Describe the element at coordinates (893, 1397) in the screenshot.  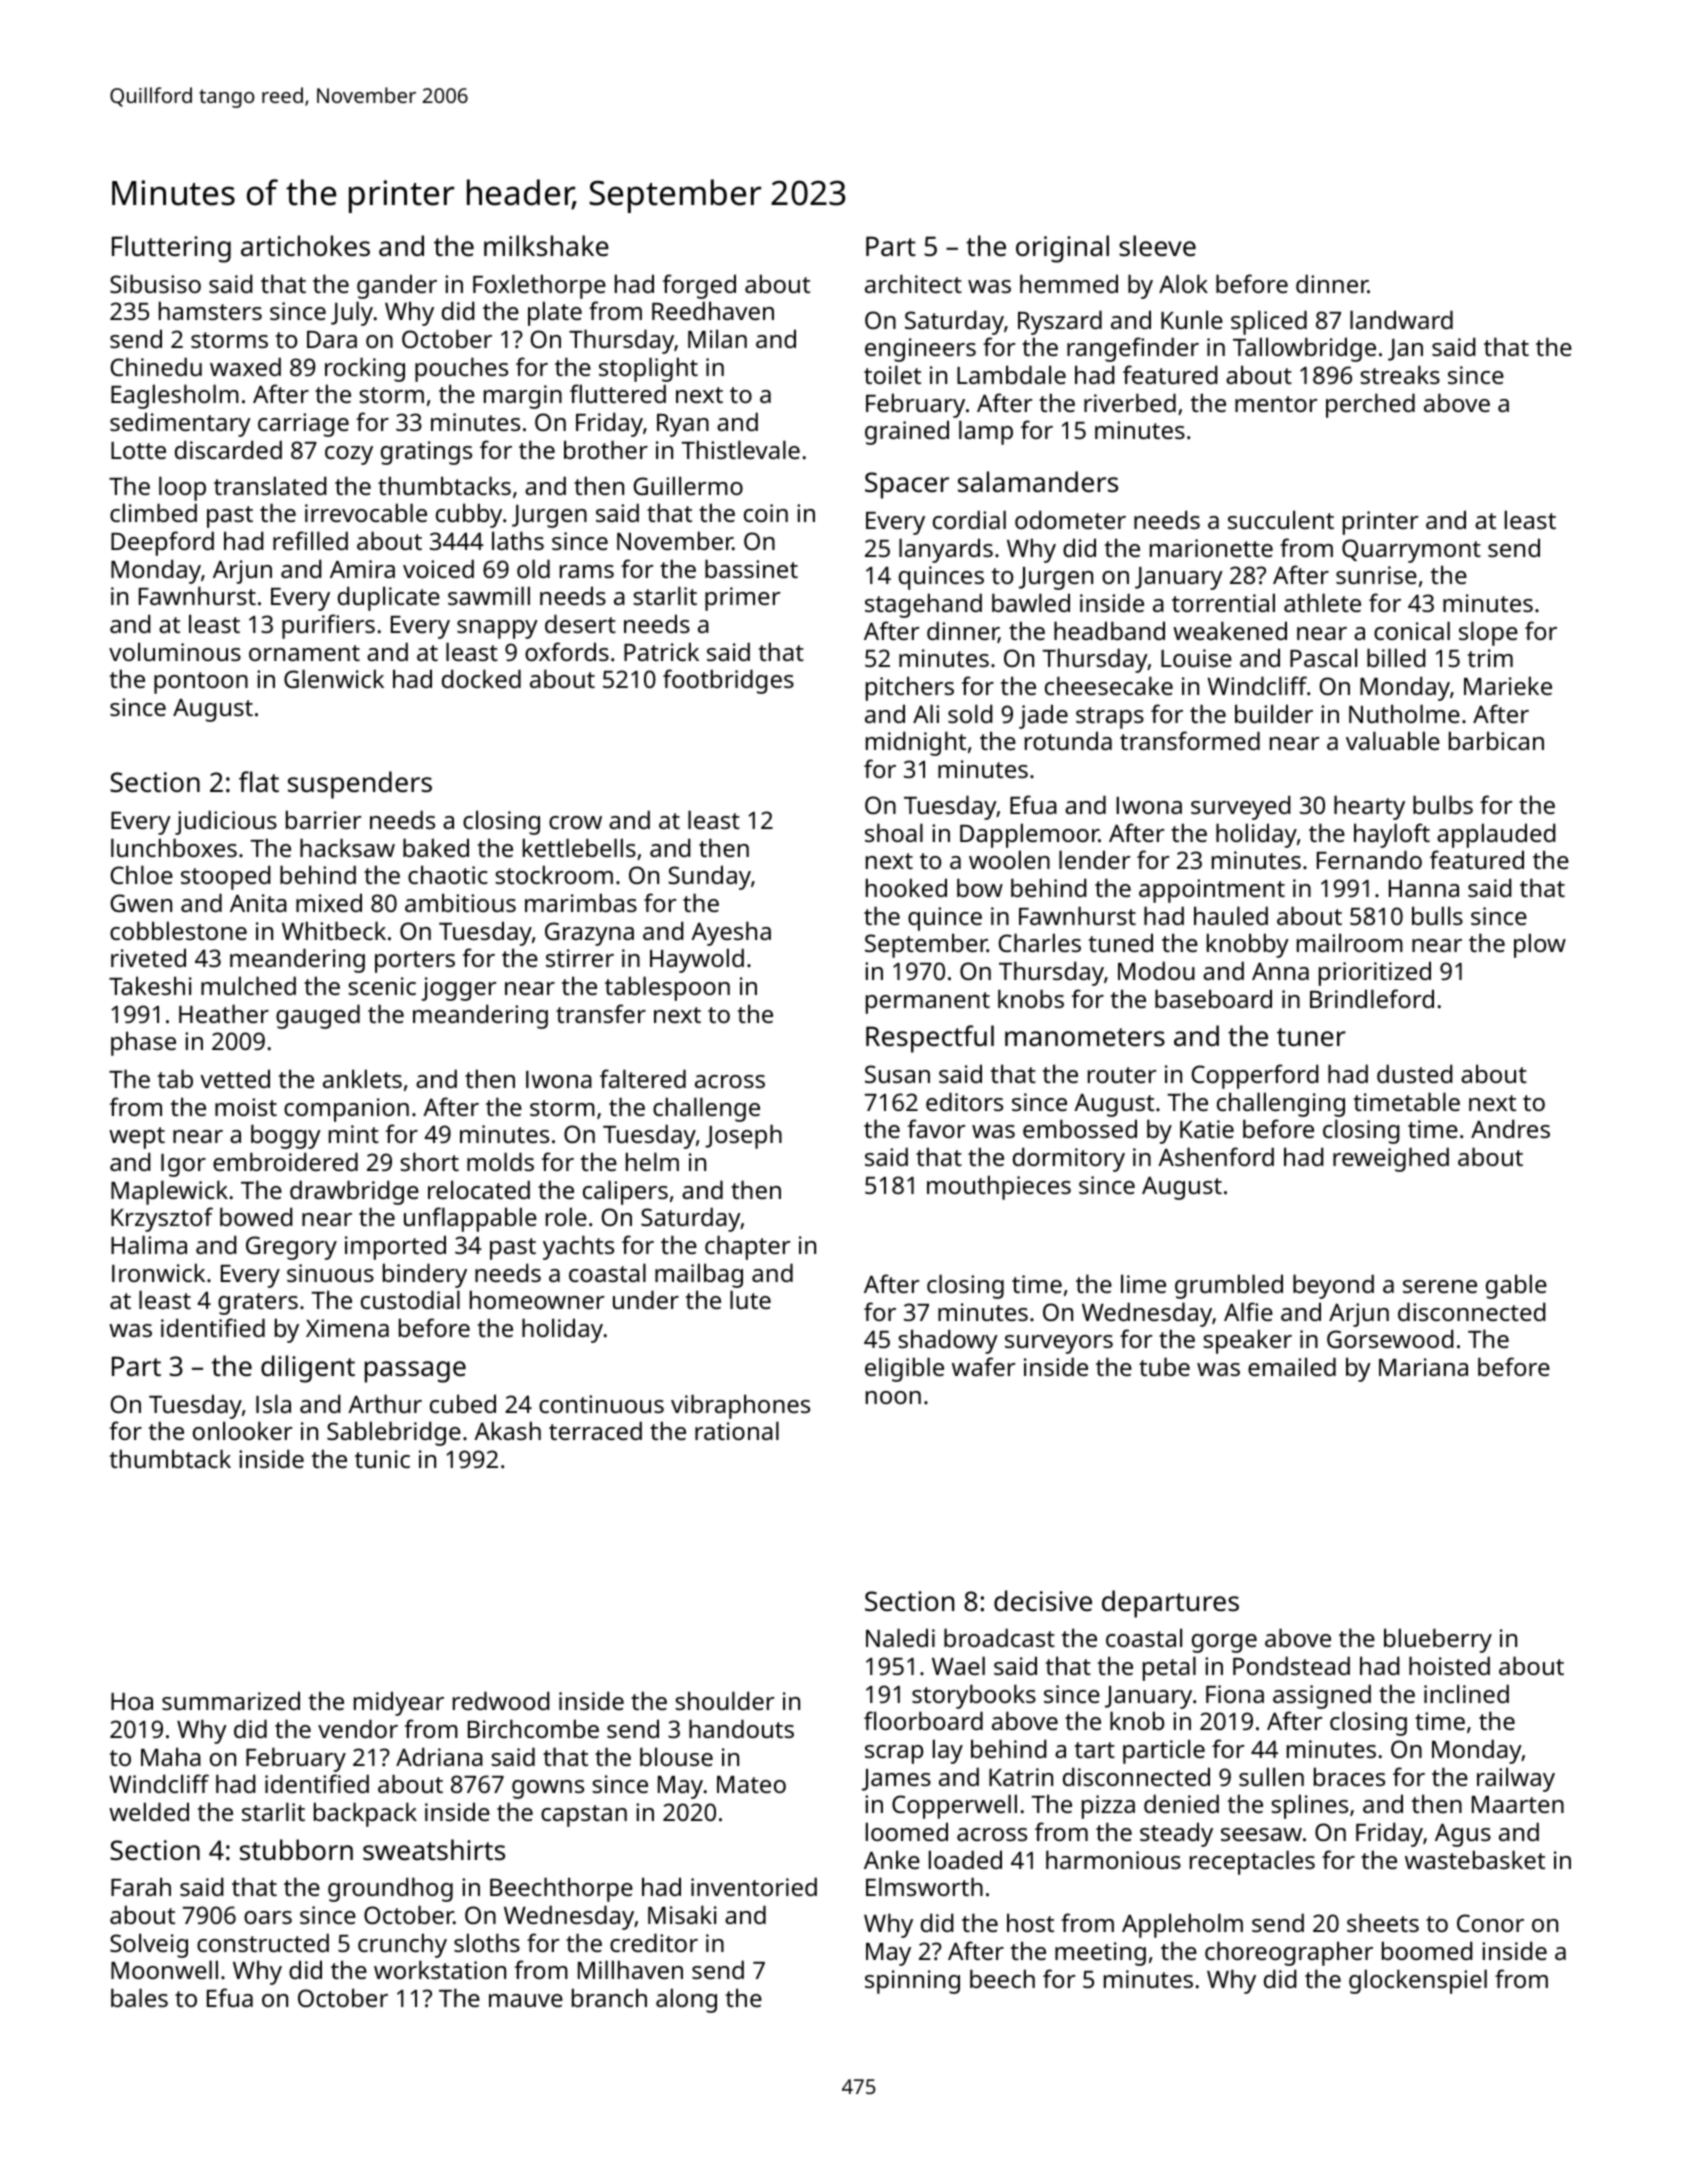
I see `noon` at that location.
